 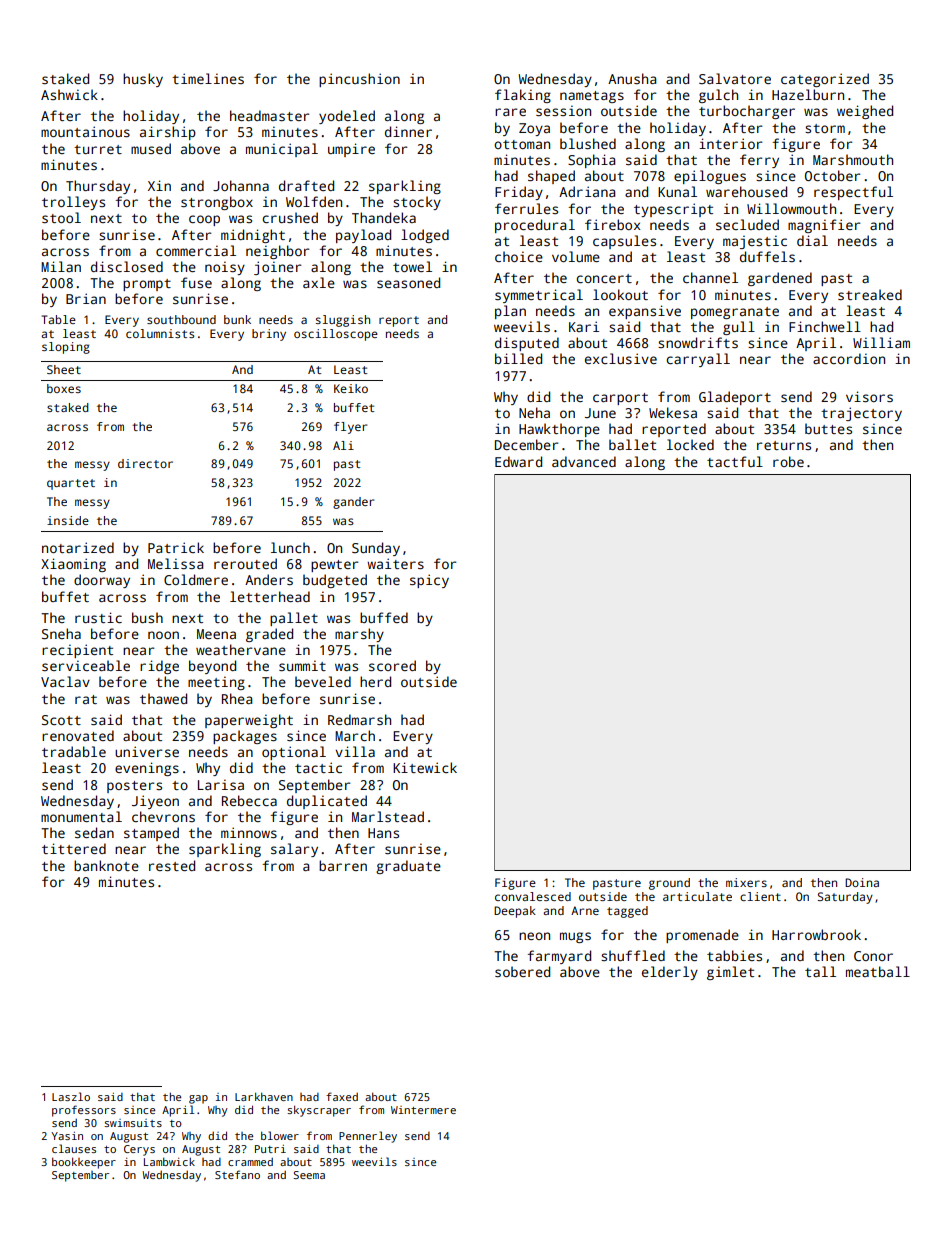 I want to click on typescript, so click(x=673, y=210).
